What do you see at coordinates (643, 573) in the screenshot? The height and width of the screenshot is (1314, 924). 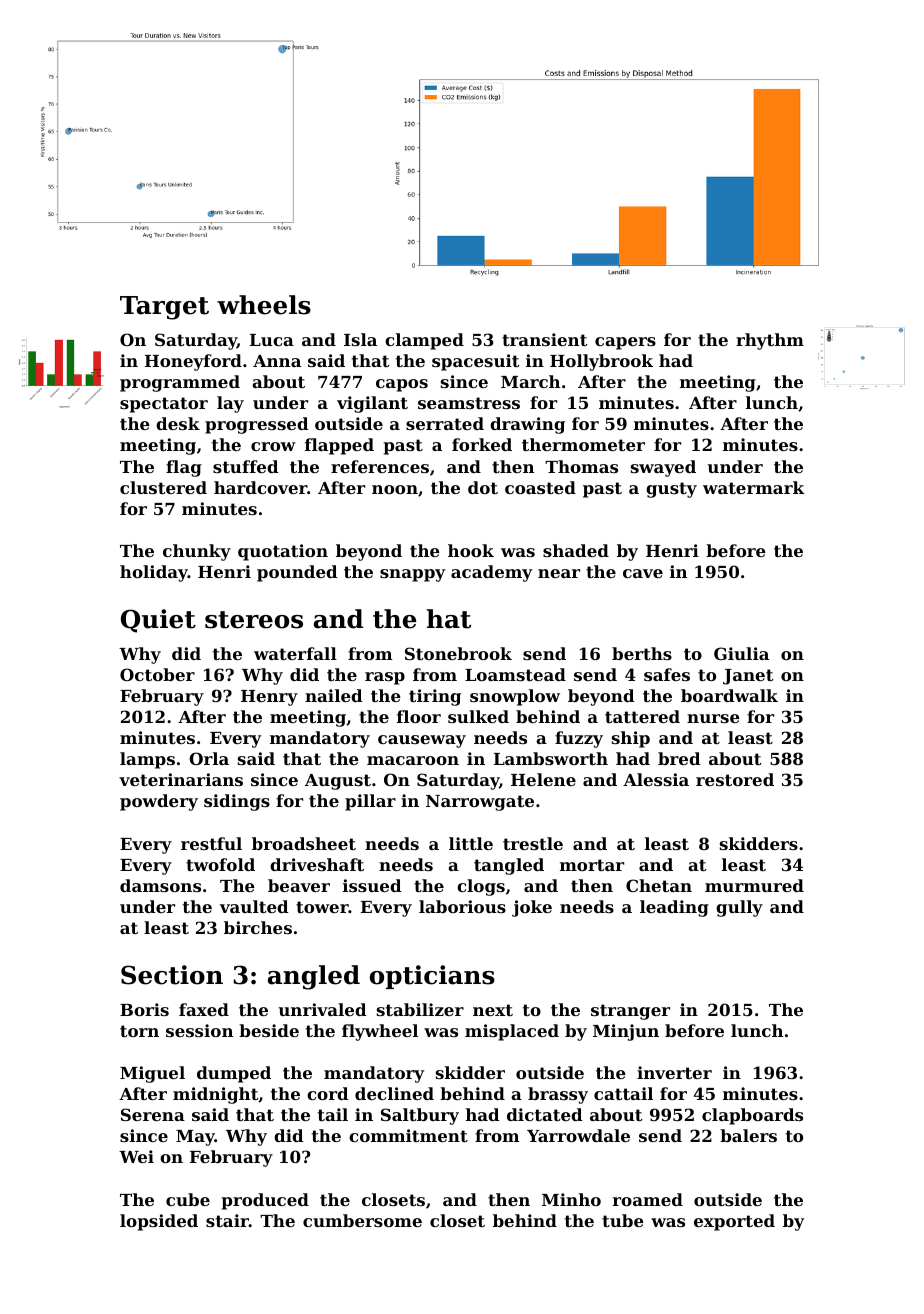 I see `cave` at bounding box center [643, 573].
